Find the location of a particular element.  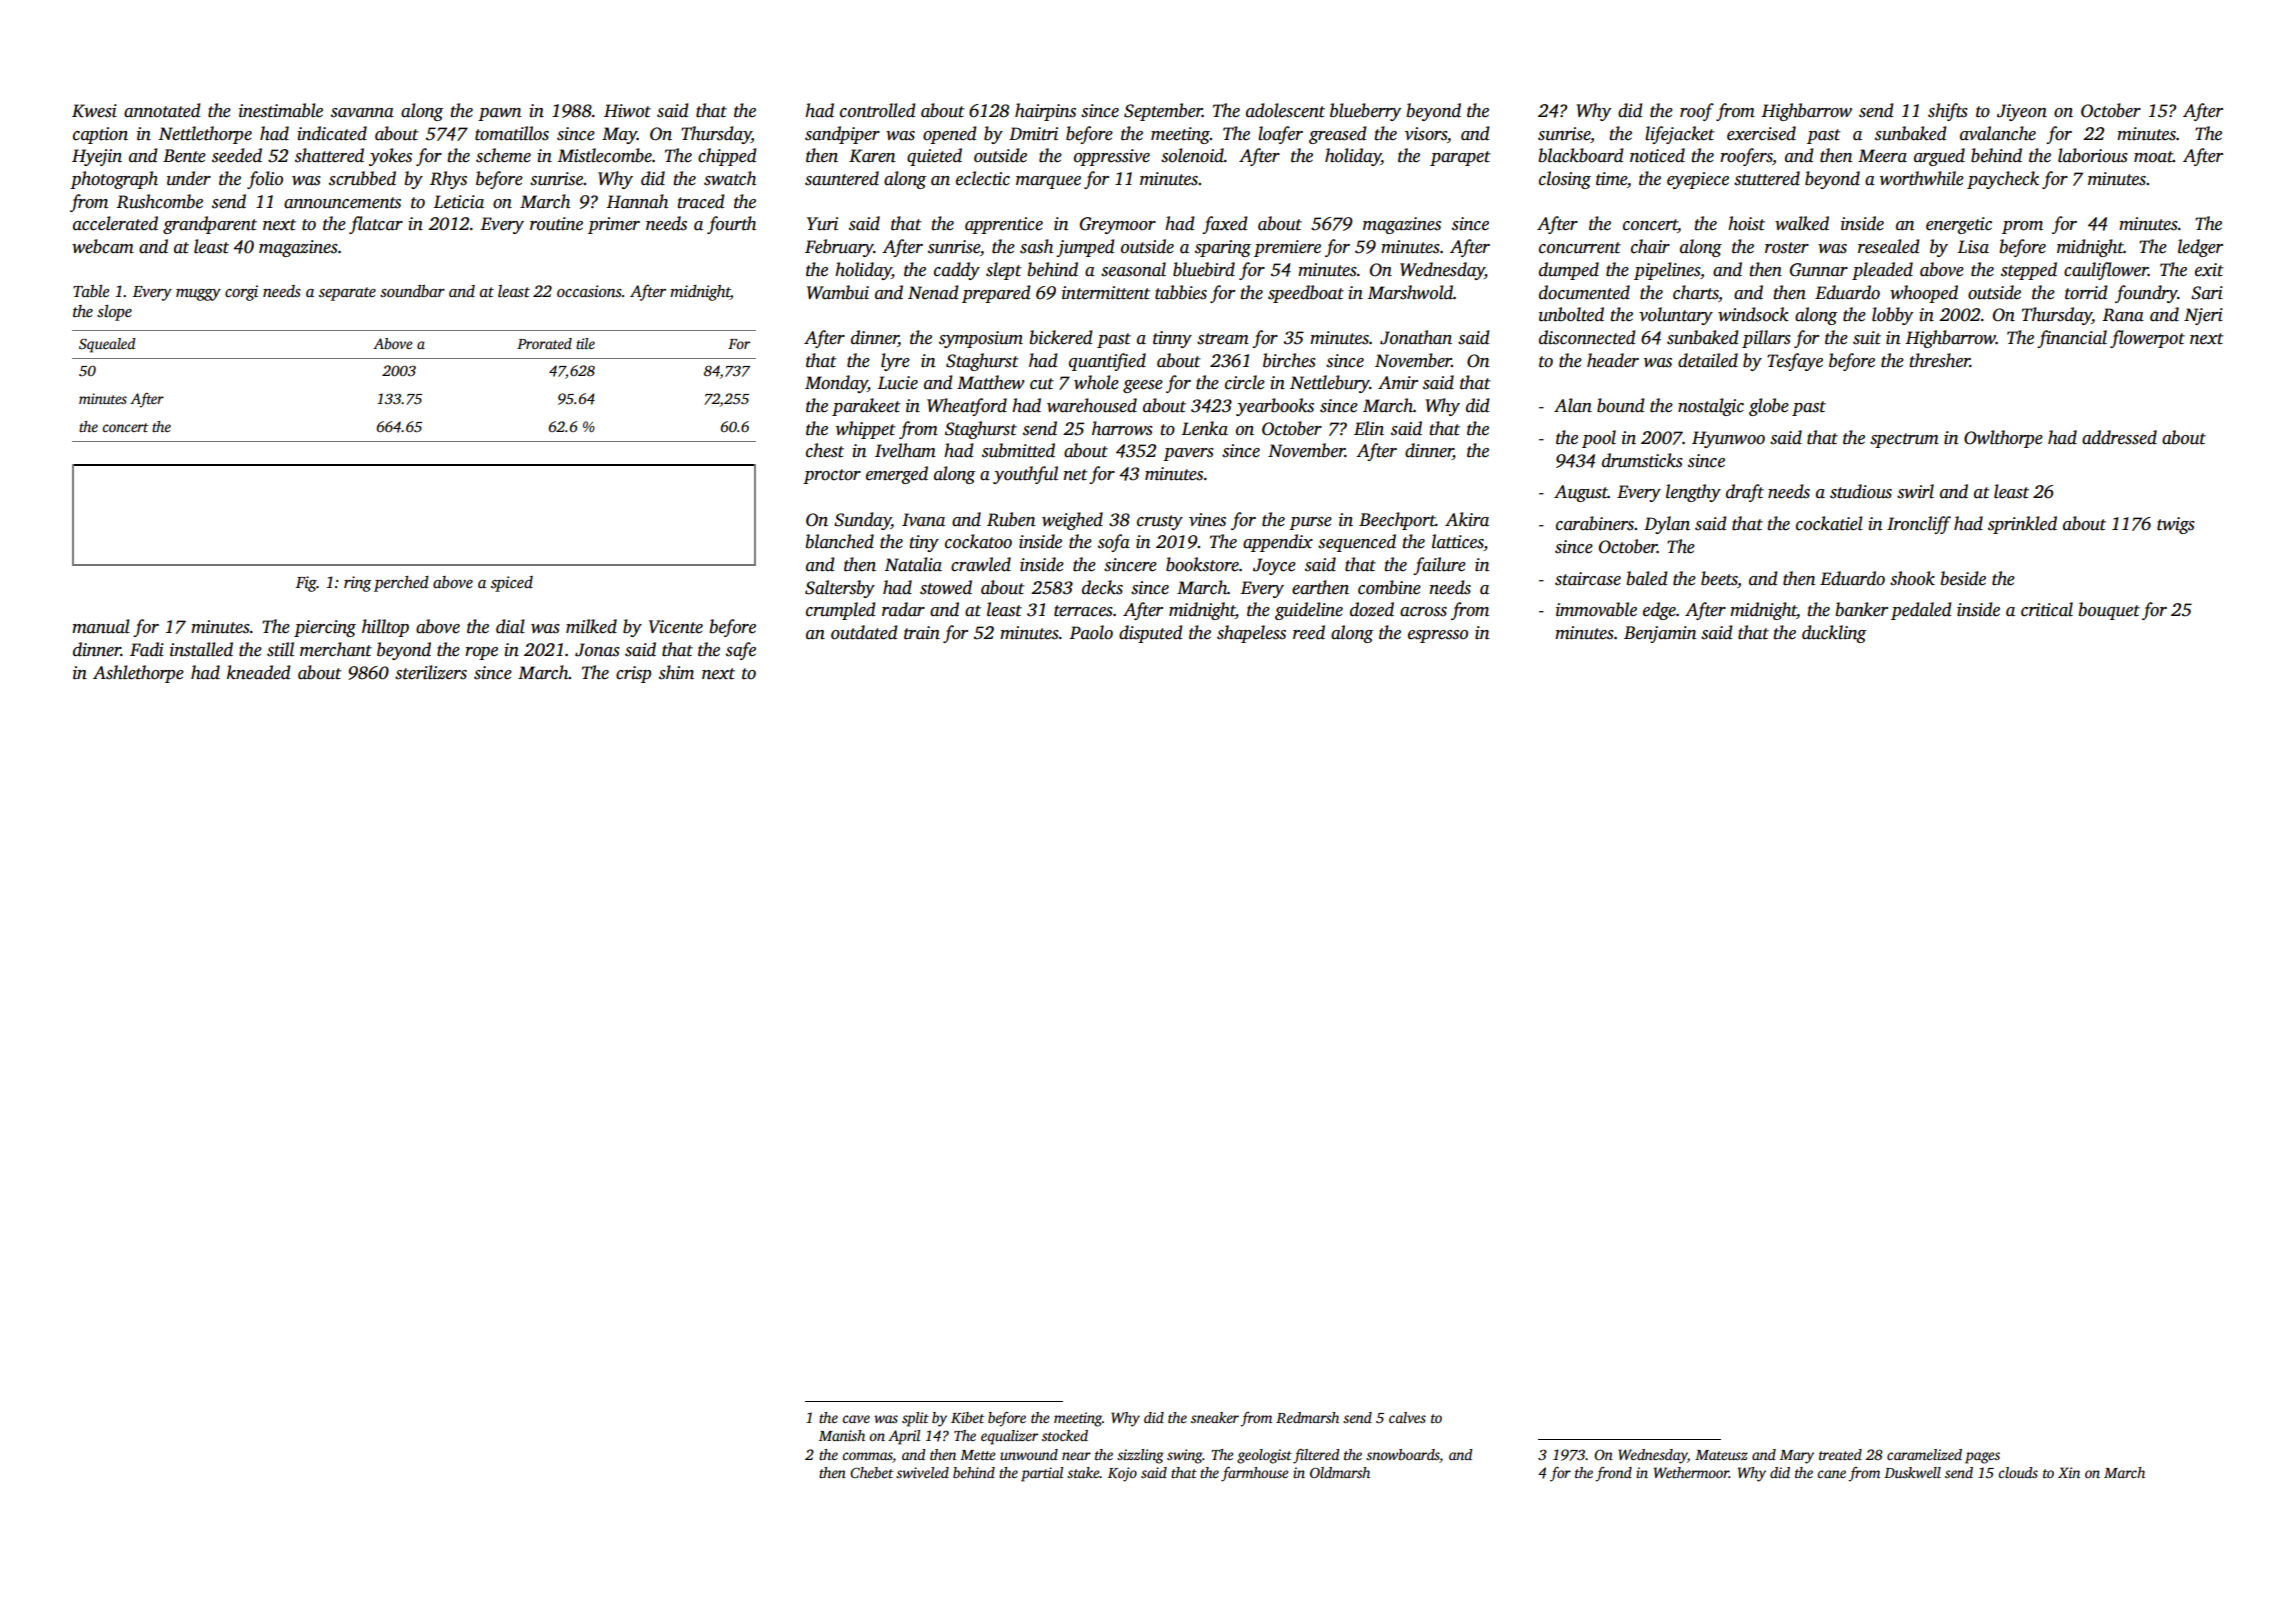

faxed is located at coordinates (1225, 225).
